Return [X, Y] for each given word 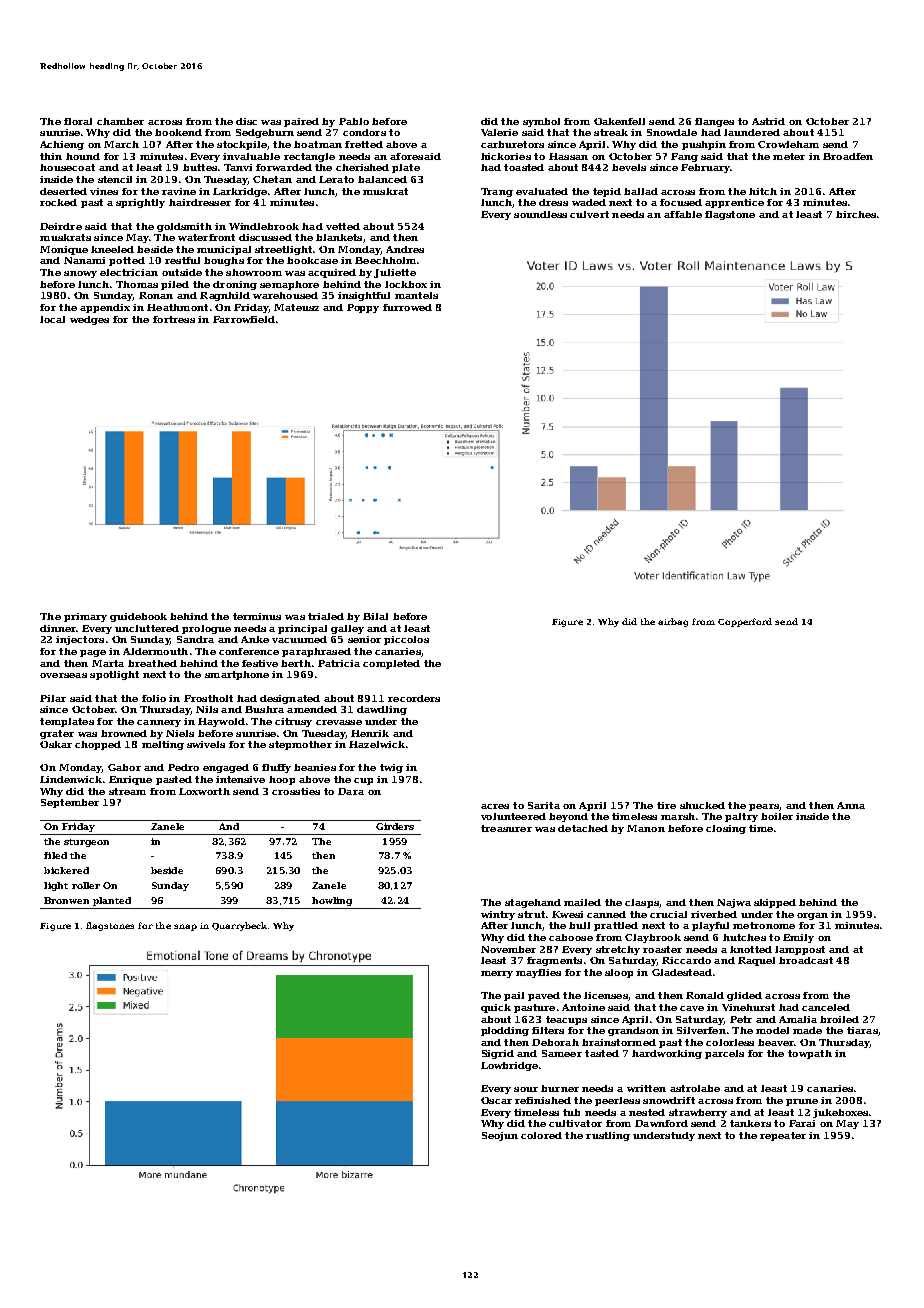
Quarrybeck [239, 926]
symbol [541, 122]
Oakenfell [619, 121]
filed [55, 855]
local [52, 319]
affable [683, 214]
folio [154, 698]
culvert [589, 214]
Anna [851, 805]
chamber [120, 121]
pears [764, 807]
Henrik [370, 733]
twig [391, 768]
